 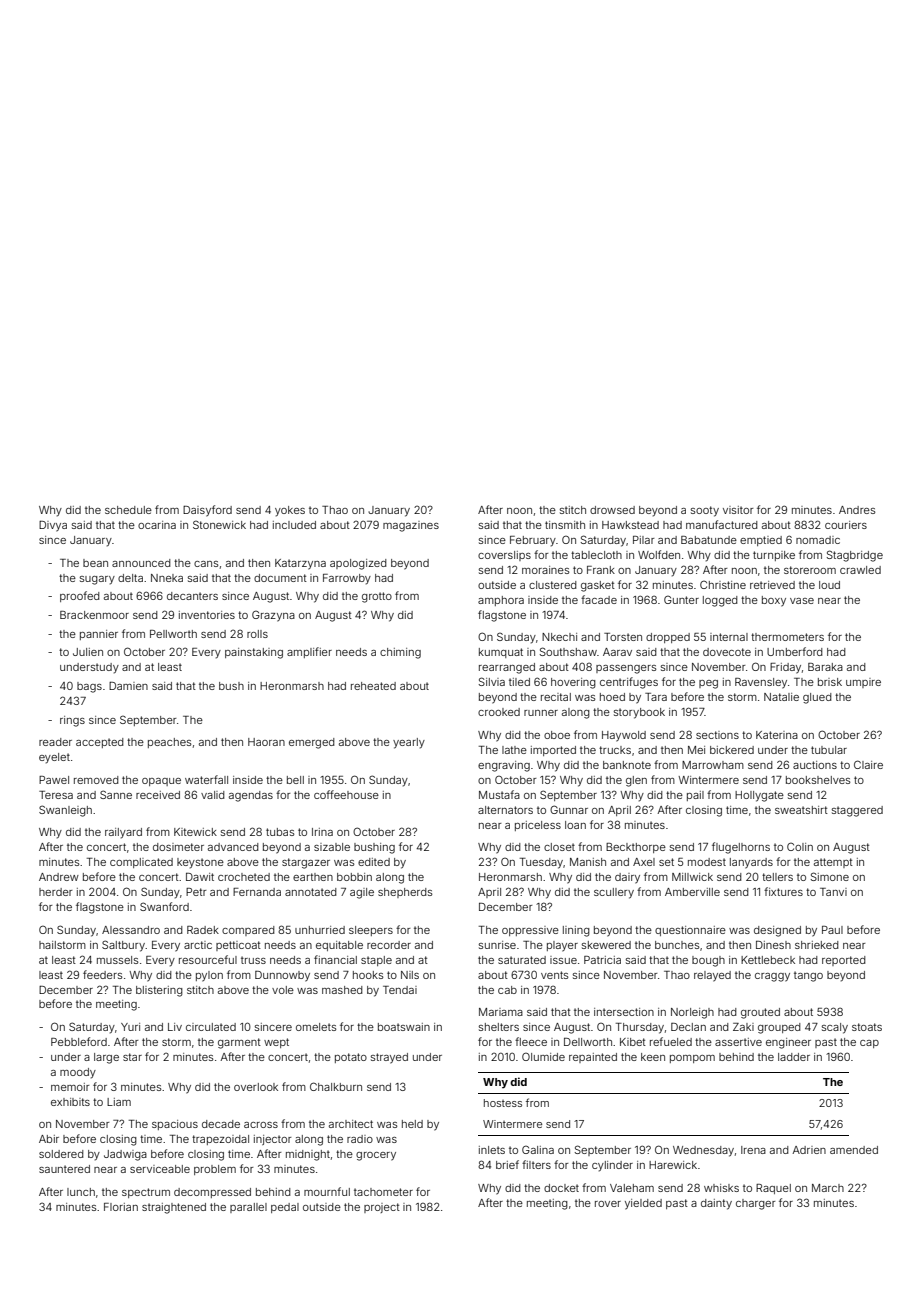 What do you see at coordinates (121, 1207) in the page?
I see `Florian` at bounding box center [121, 1207].
